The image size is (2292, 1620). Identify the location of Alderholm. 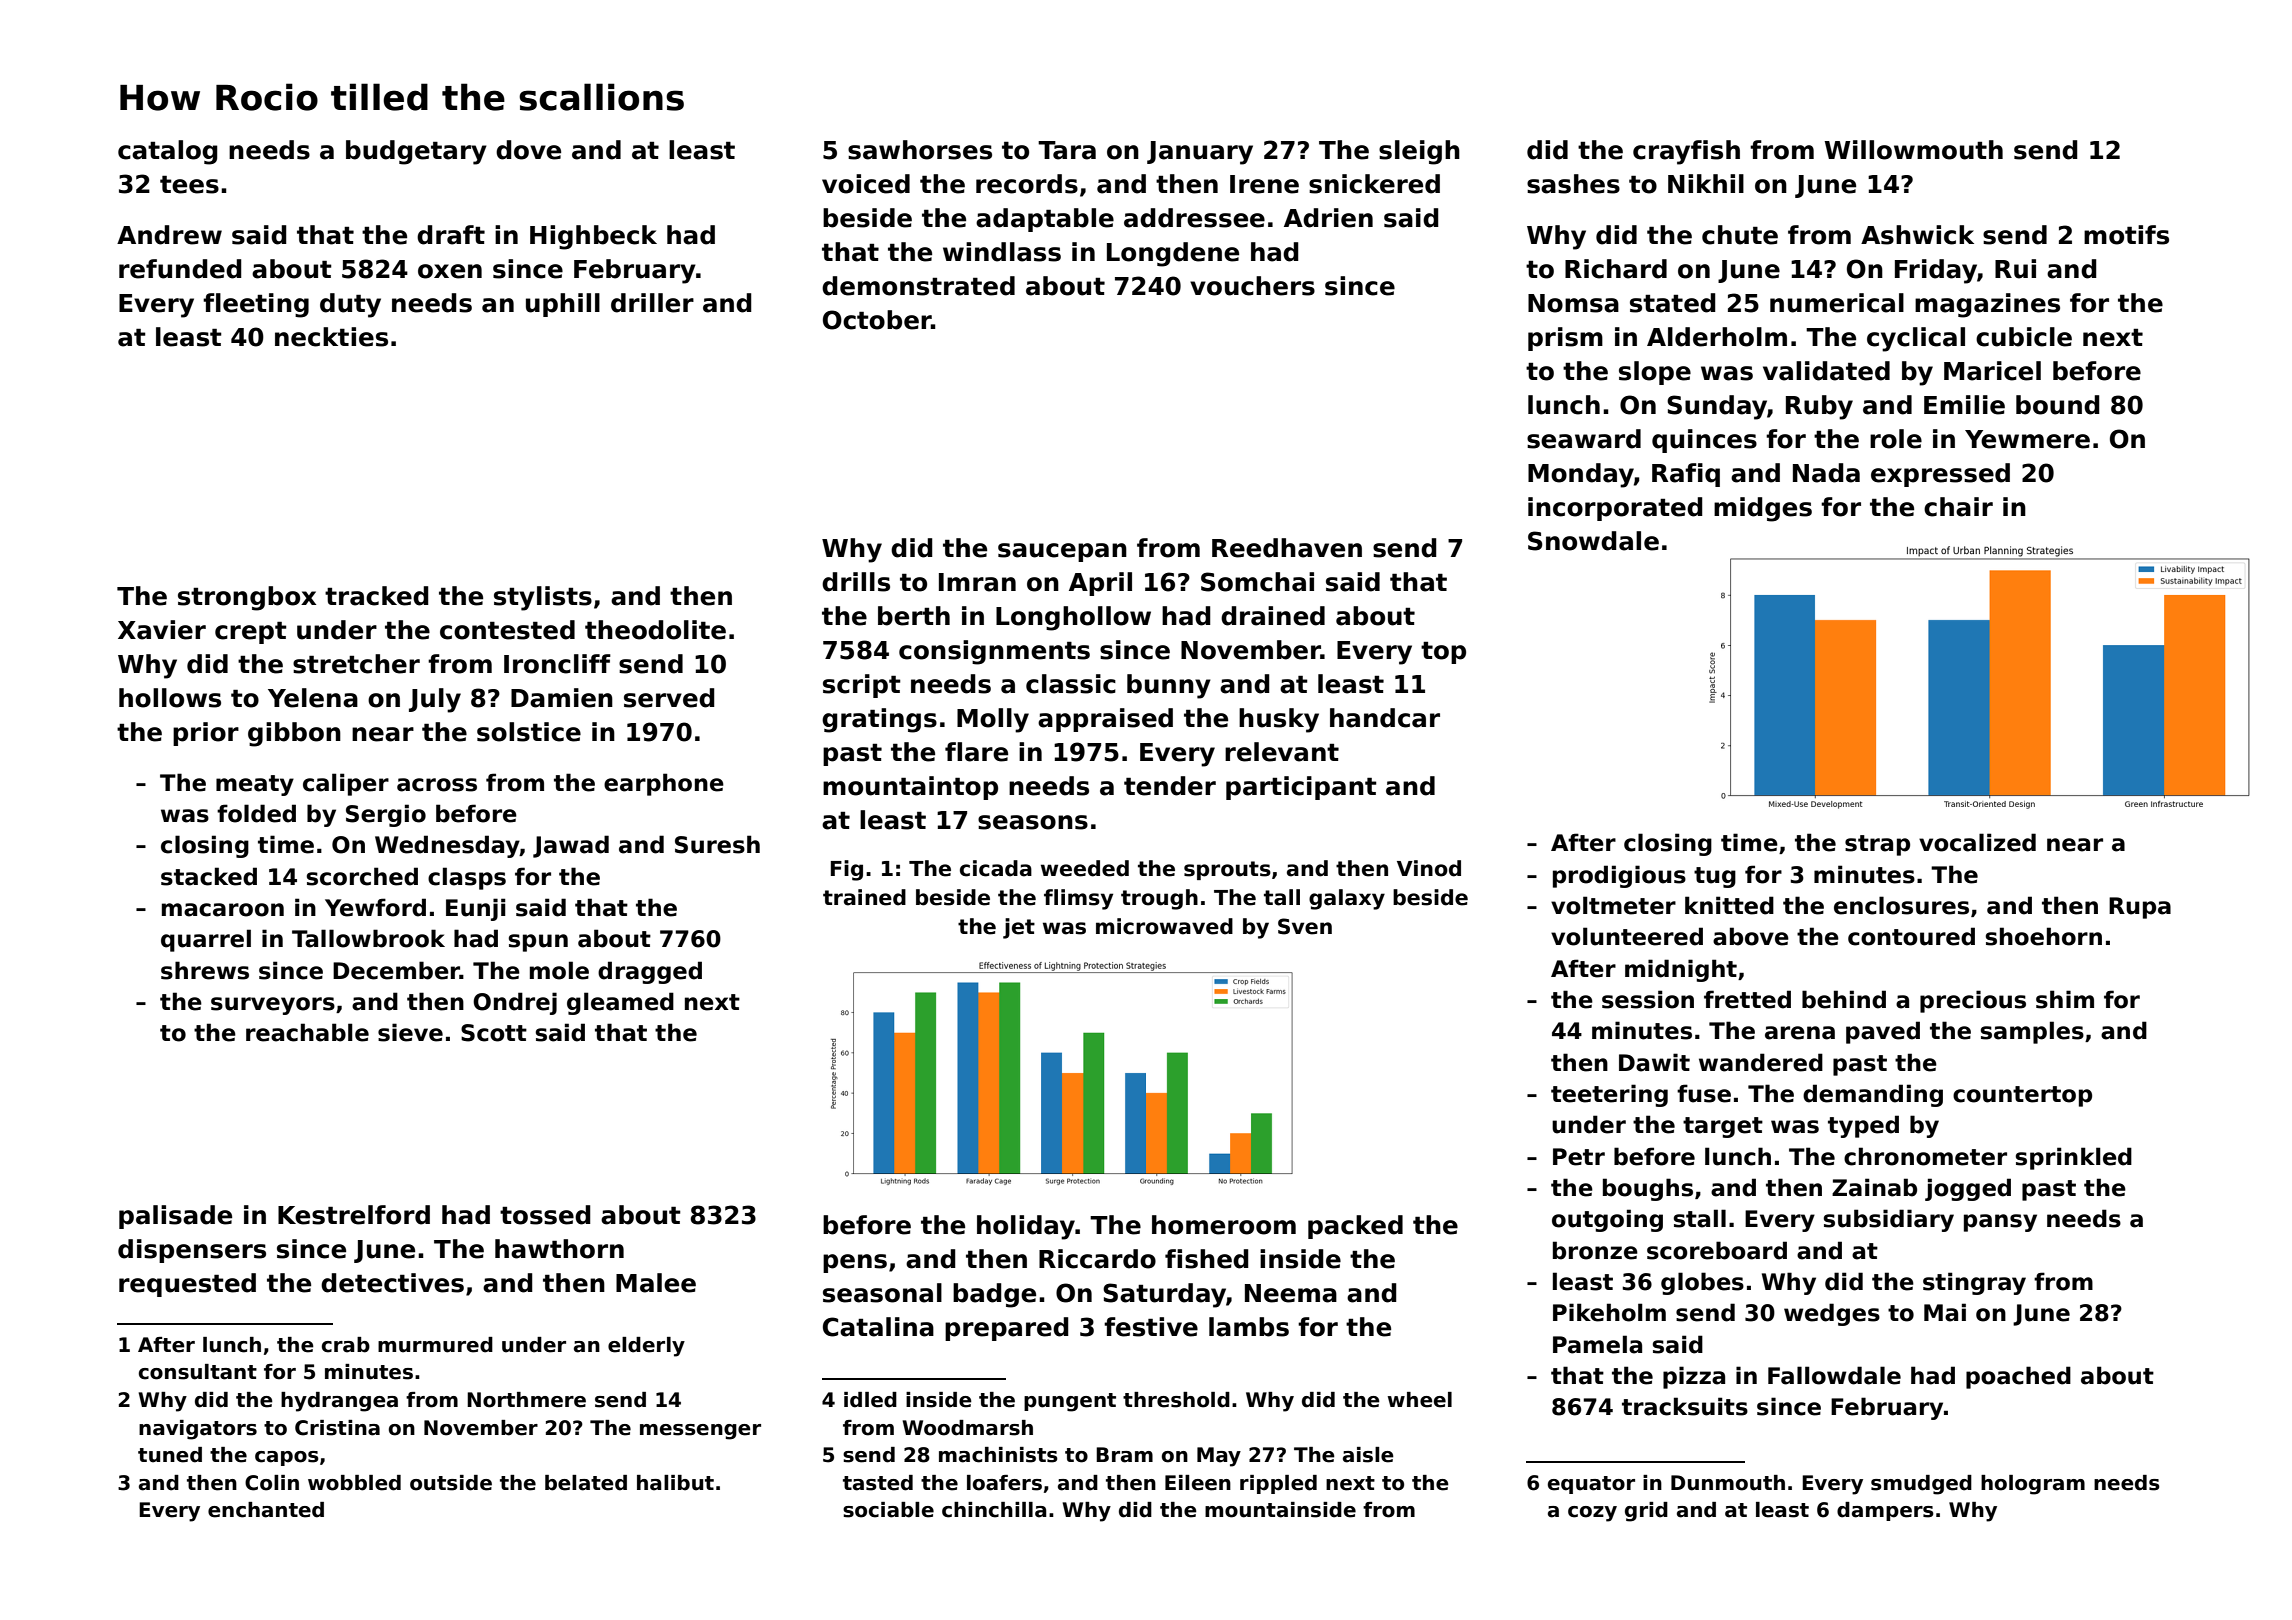
(1717, 337).
